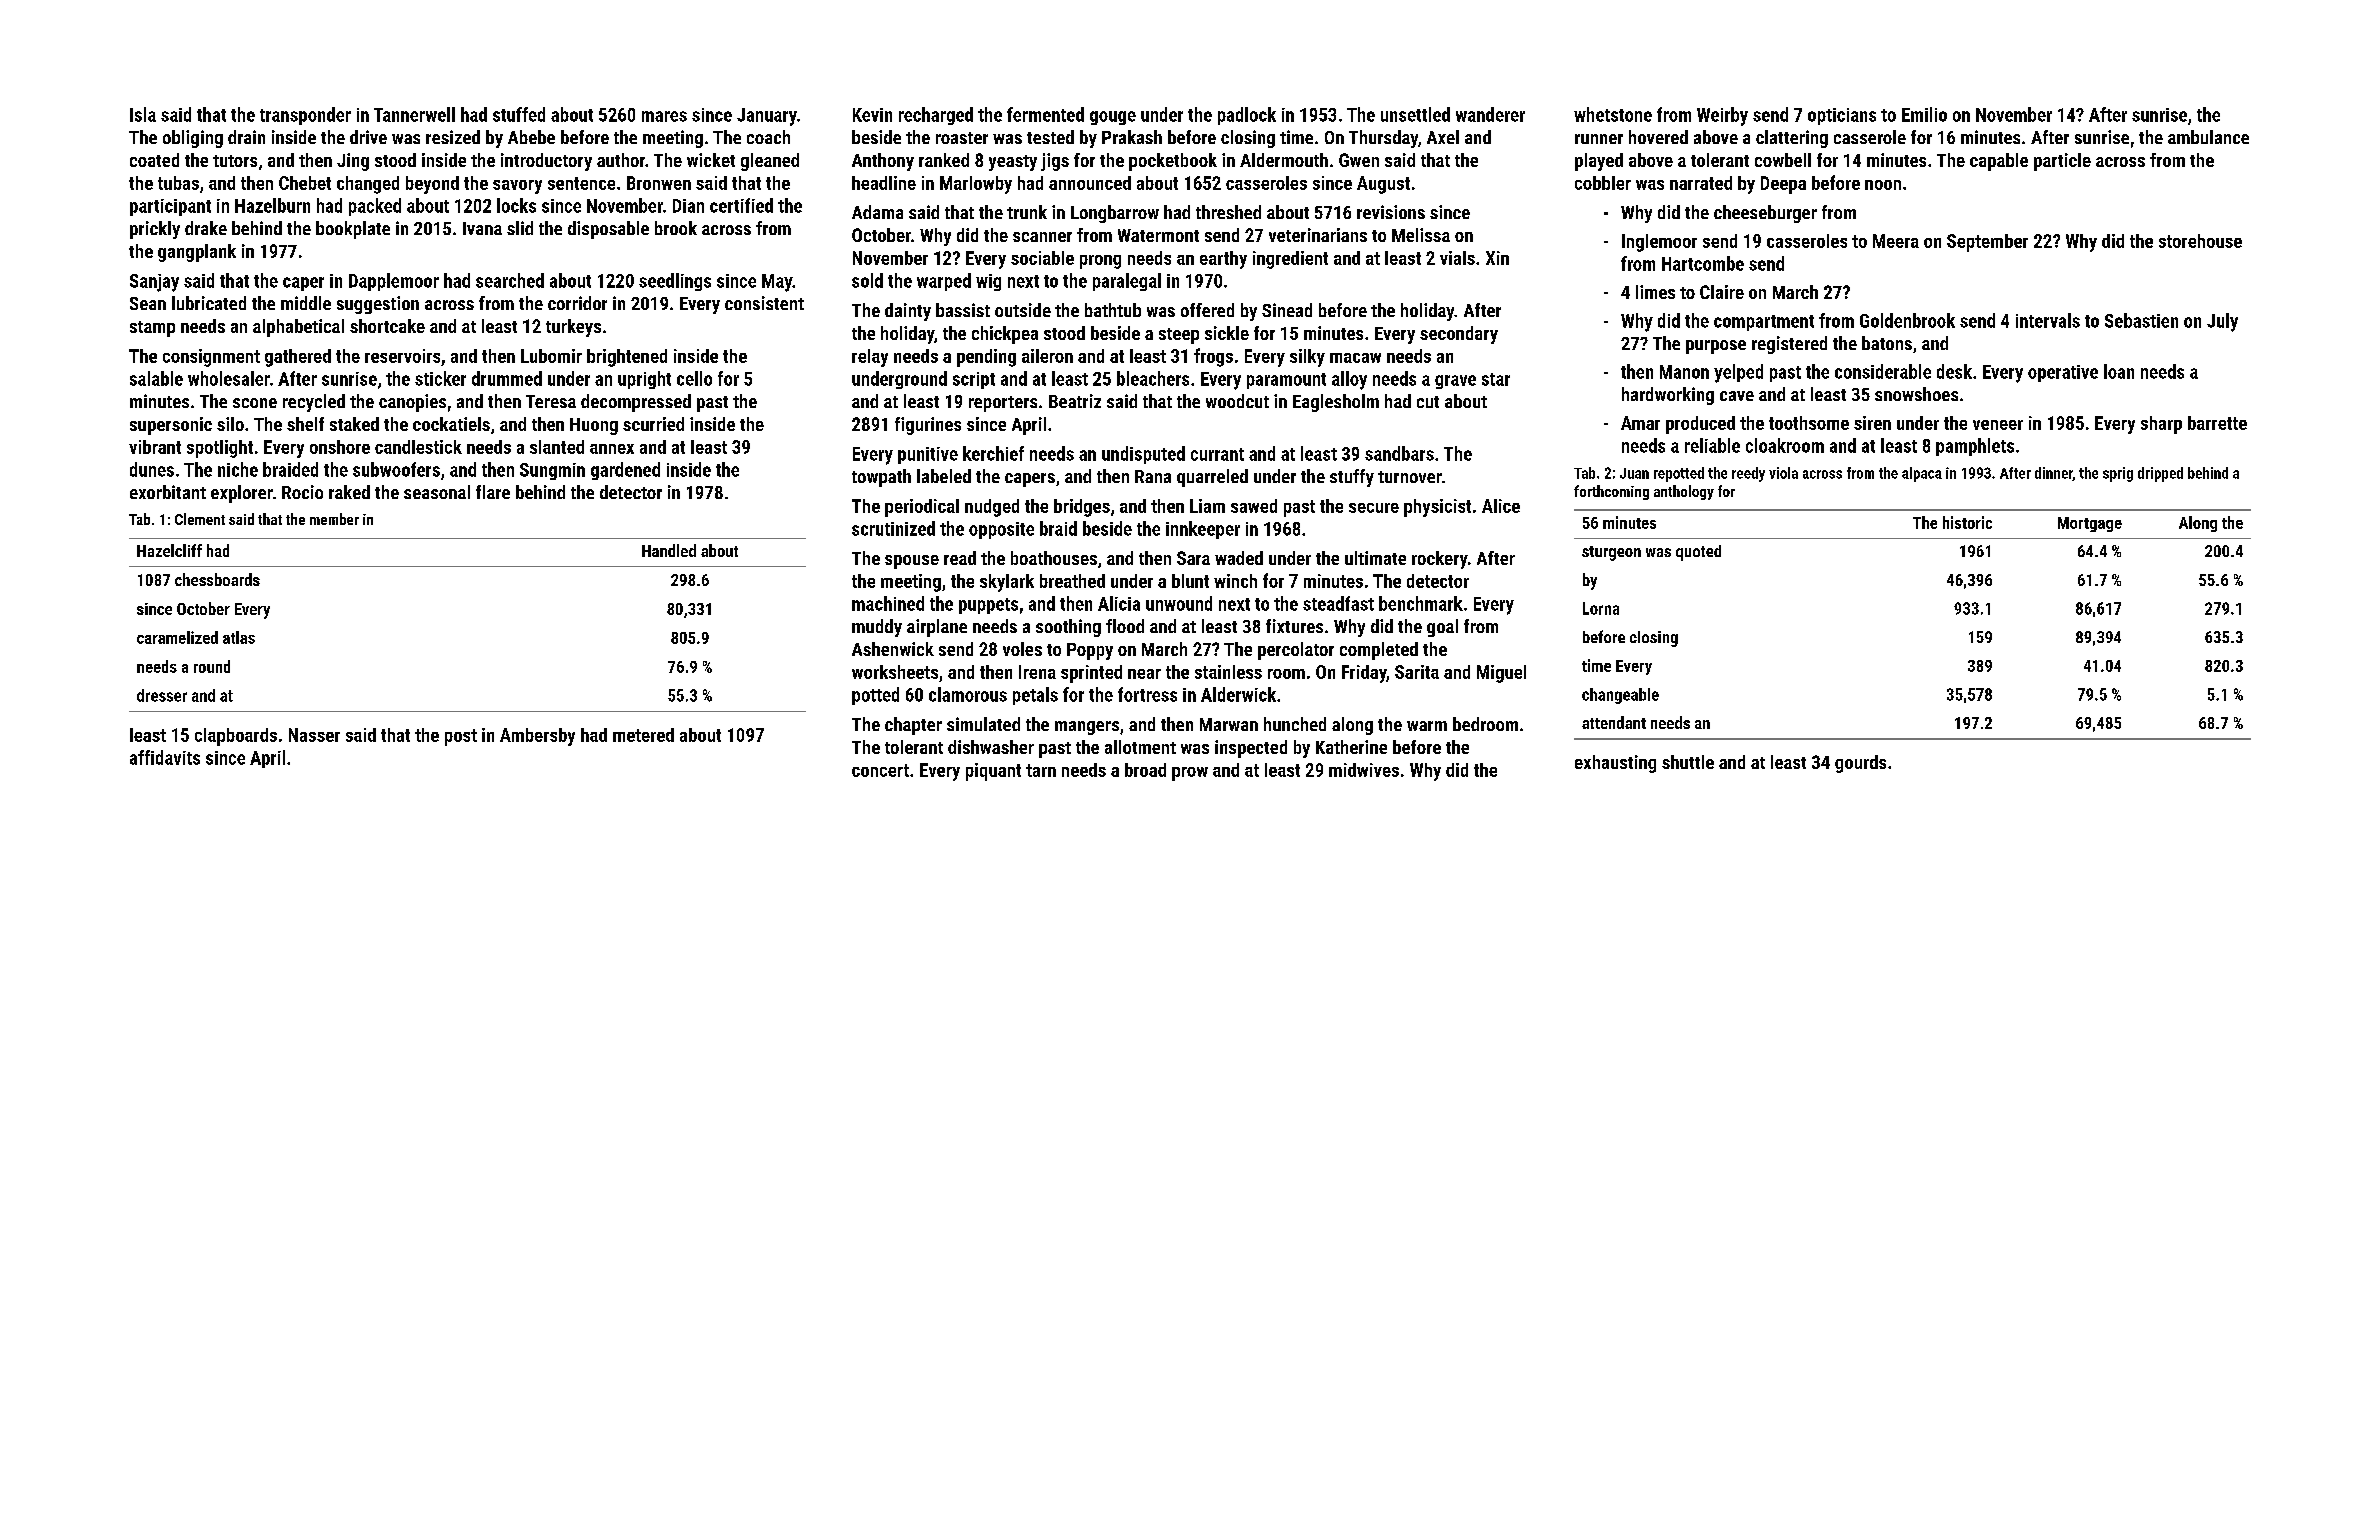 The height and width of the screenshot is (1540, 2380). Describe the element at coordinates (1684, 372) in the screenshot. I see `Manon` at that location.
